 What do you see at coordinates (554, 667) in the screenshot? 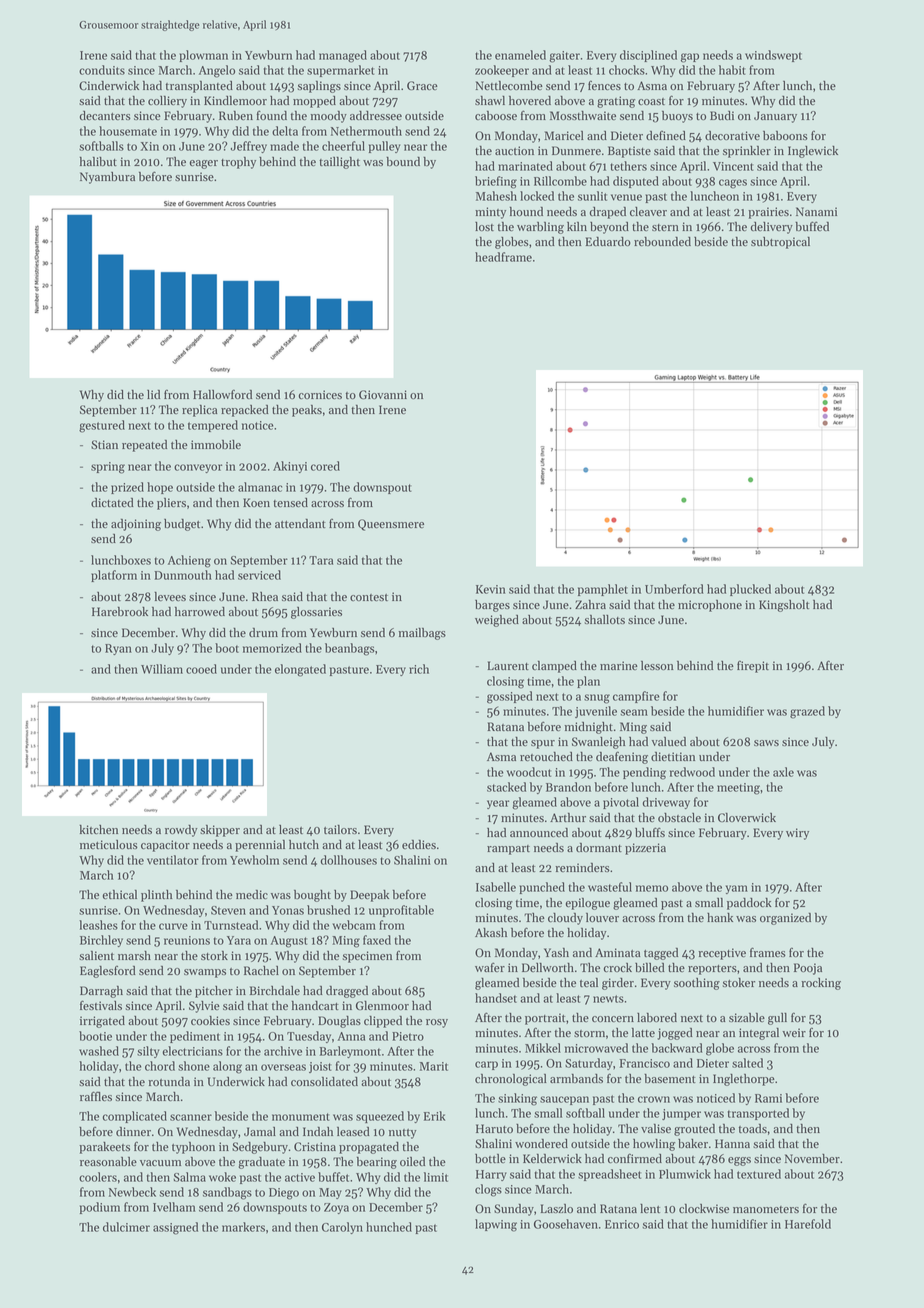
I see `clamped` at bounding box center [554, 667].
